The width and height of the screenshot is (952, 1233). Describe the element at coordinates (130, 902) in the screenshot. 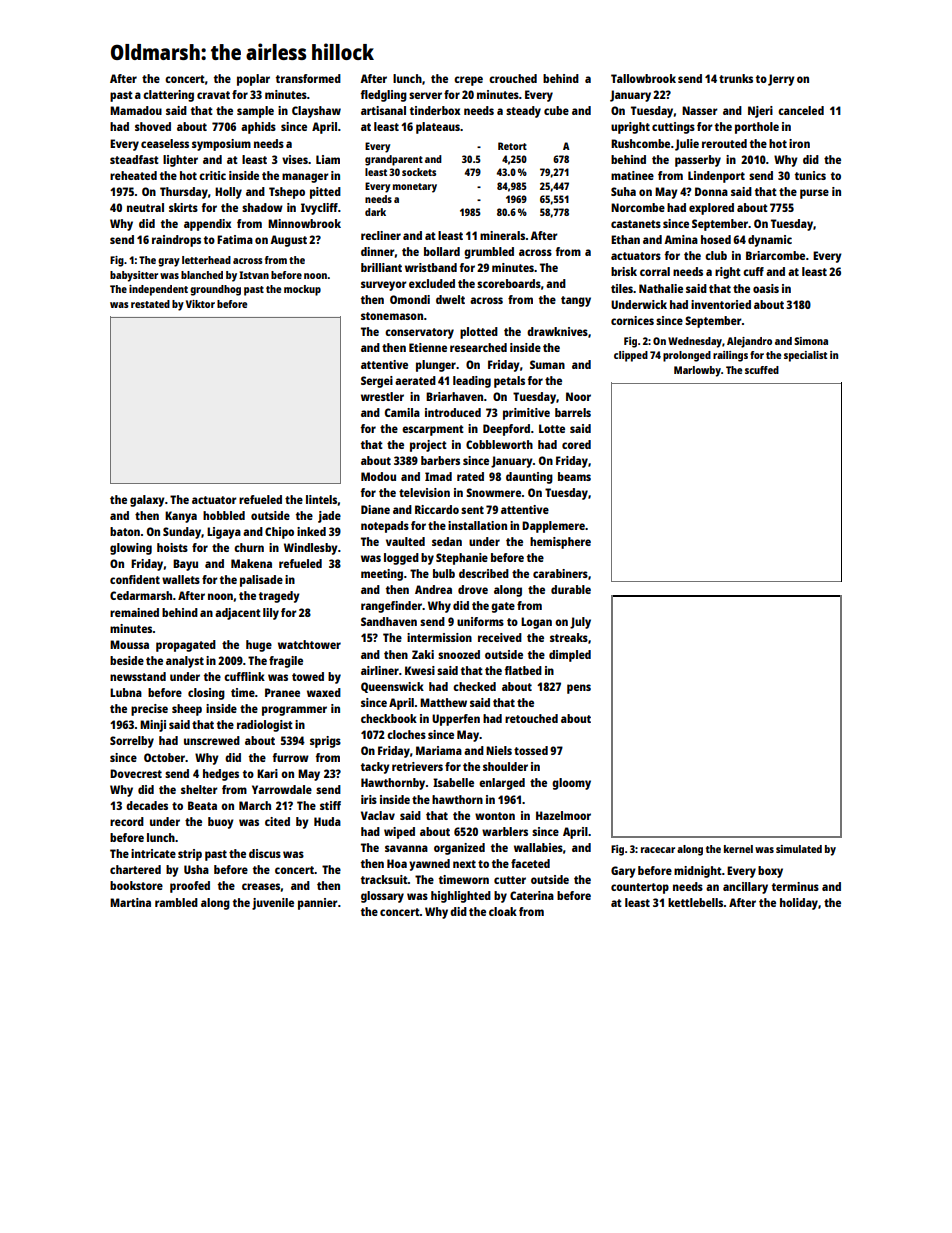

I see `Martina` at that location.
